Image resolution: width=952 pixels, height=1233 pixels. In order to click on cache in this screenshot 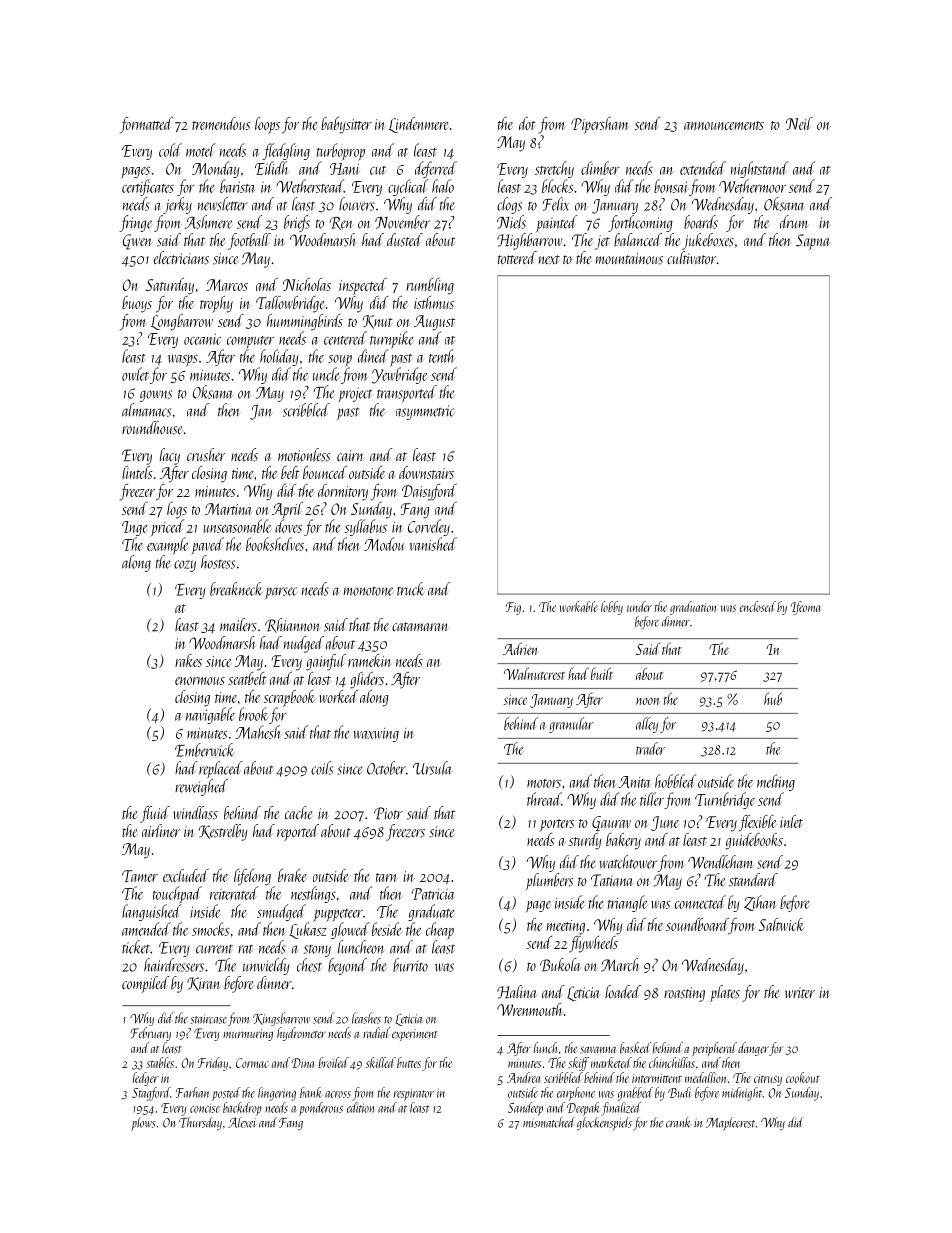, I will do `click(298, 813)`.
